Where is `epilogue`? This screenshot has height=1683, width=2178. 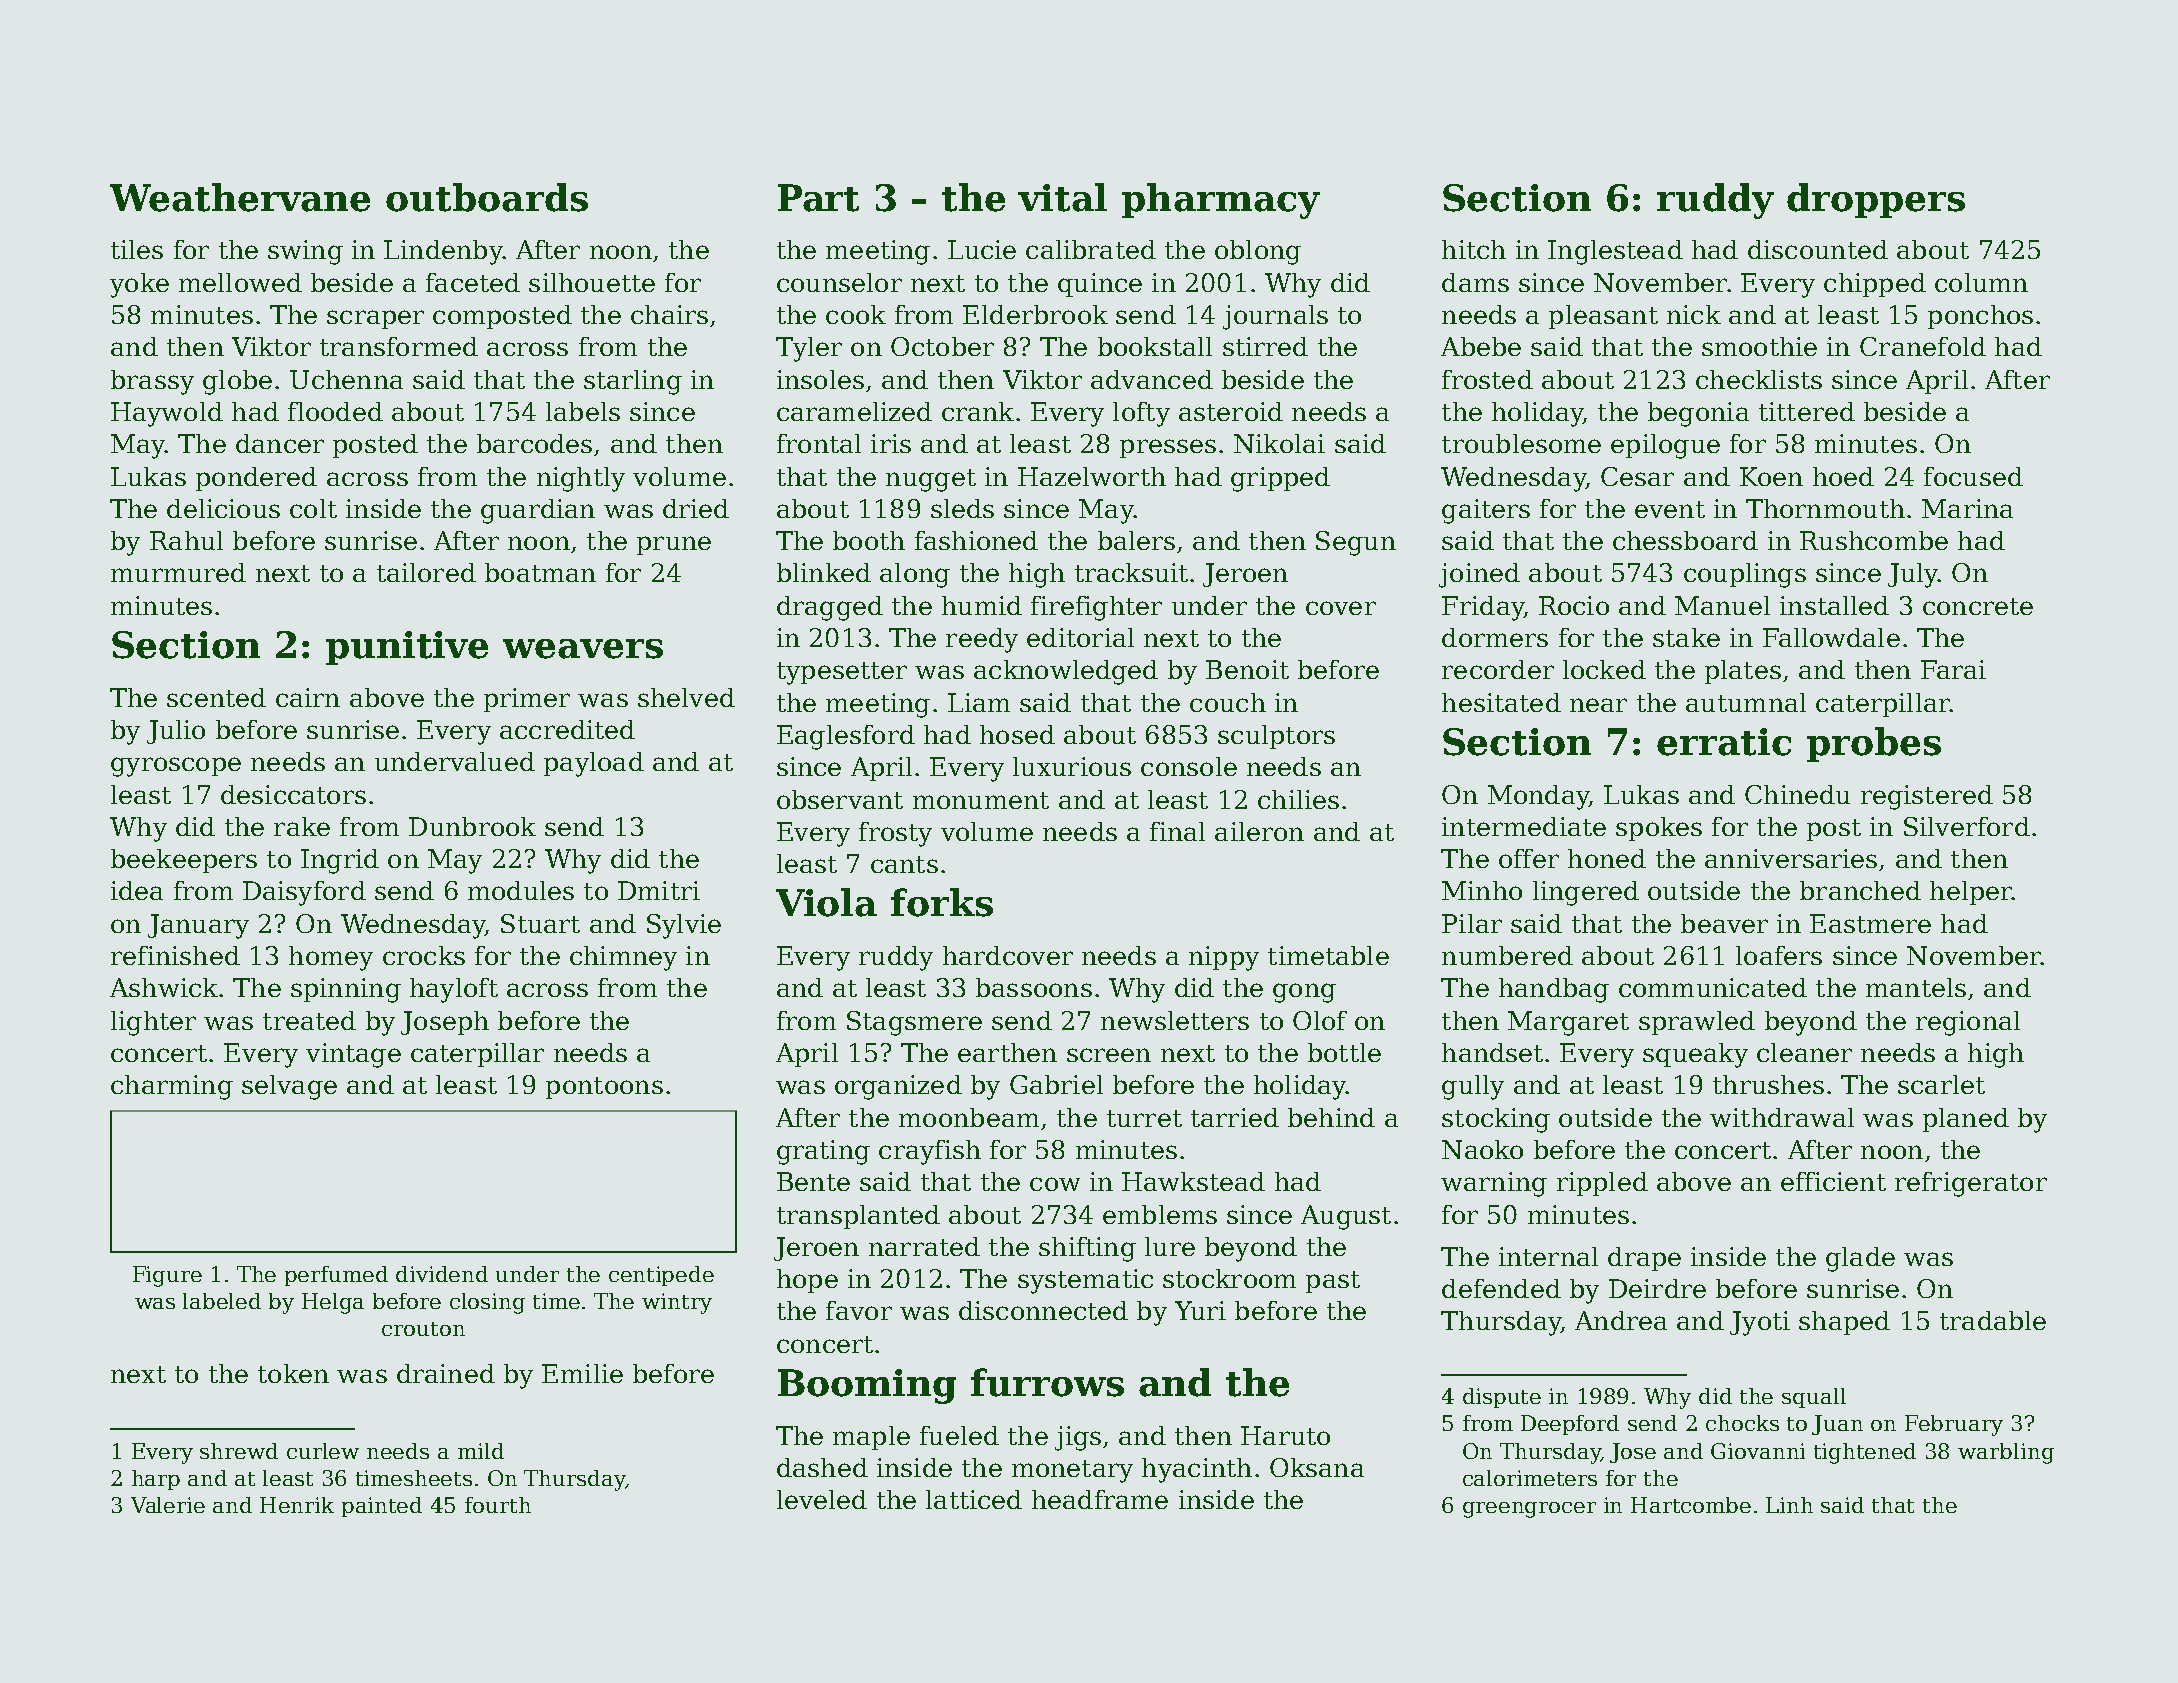 epilogue is located at coordinates (1665, 446).
